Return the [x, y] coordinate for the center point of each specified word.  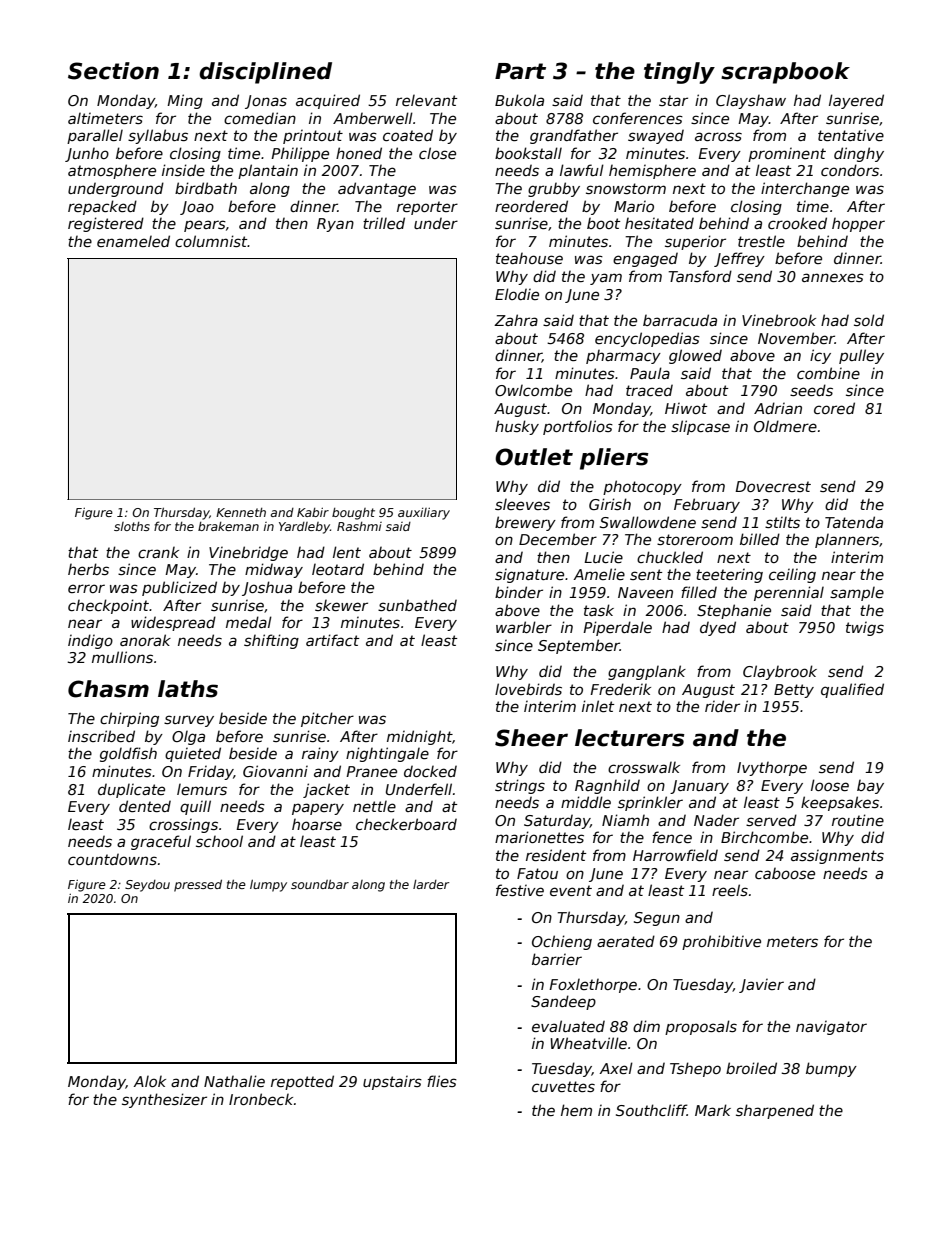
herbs [88, 569]
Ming [185, 101]
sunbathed [417, 605]
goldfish [128, 754]
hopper [858, 225]
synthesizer [164, 1100]
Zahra [516, 320]
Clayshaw [751, 101]
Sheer [531, 738]
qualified [852, 690]
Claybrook [780, 672]
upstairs [392, 1083]
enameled [133, 241]
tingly [679, 73]
